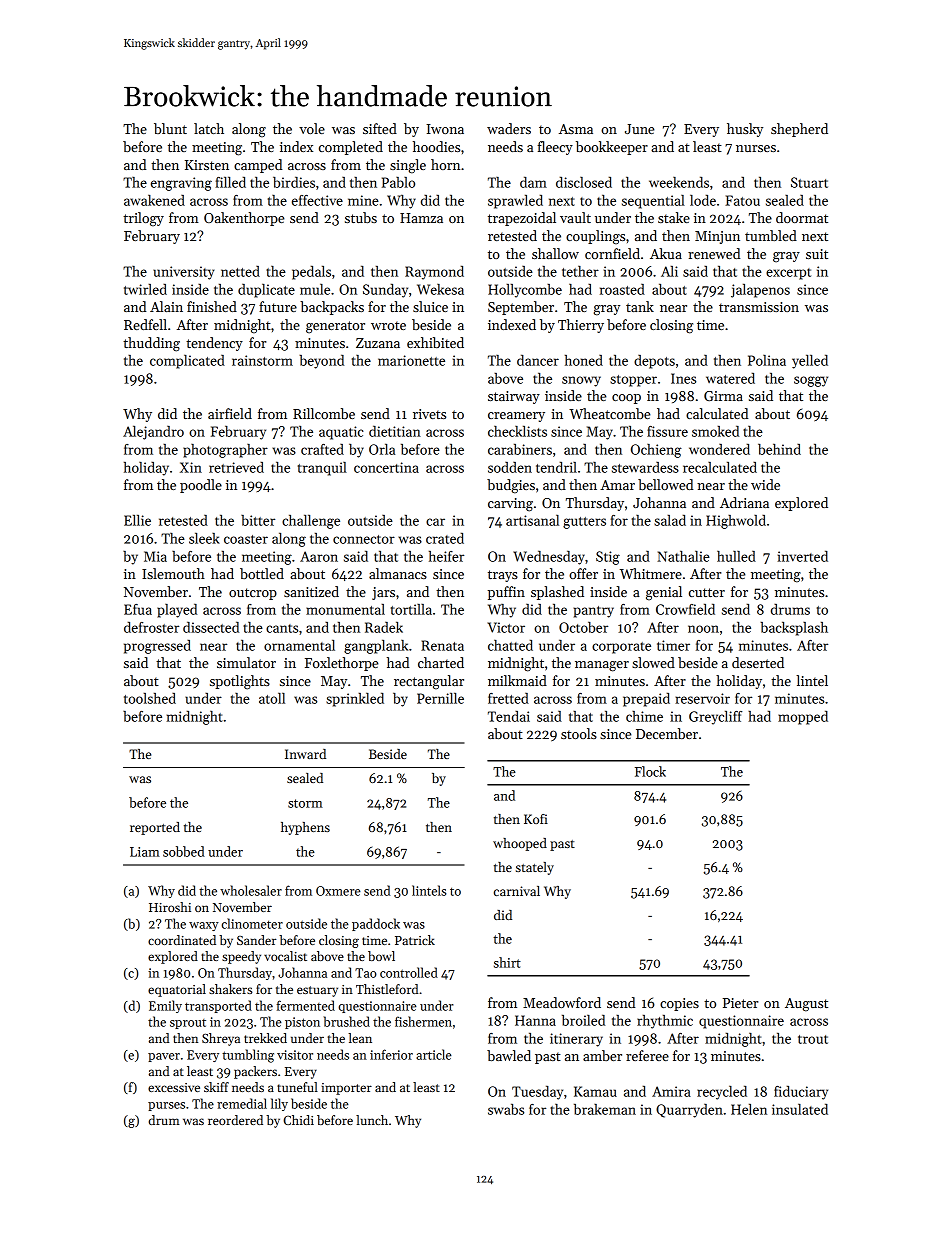 The width and height of the screenshot is (952, 1233). Describe the element at coordinates (507, 962) in the screenshot. I see `shirt` at that location.
